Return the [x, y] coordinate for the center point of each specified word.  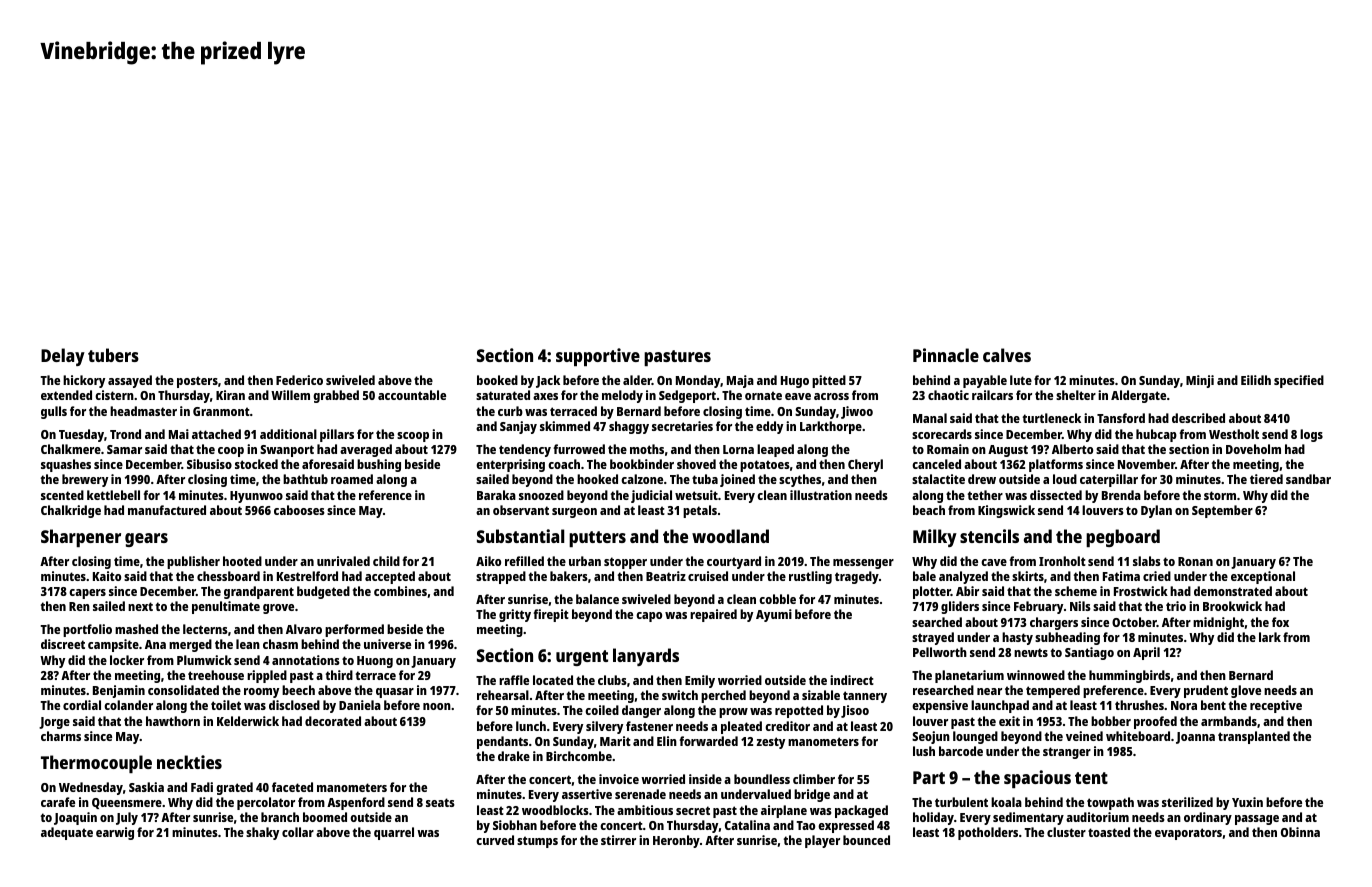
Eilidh [1256, 380]
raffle [514, 680]
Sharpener [81, 538]
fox [1280, 622]
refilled [524, 561]
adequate [67, 833]
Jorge [54, 723]
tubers [113, 355]
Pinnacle [946, 355]
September [1222, 511]
